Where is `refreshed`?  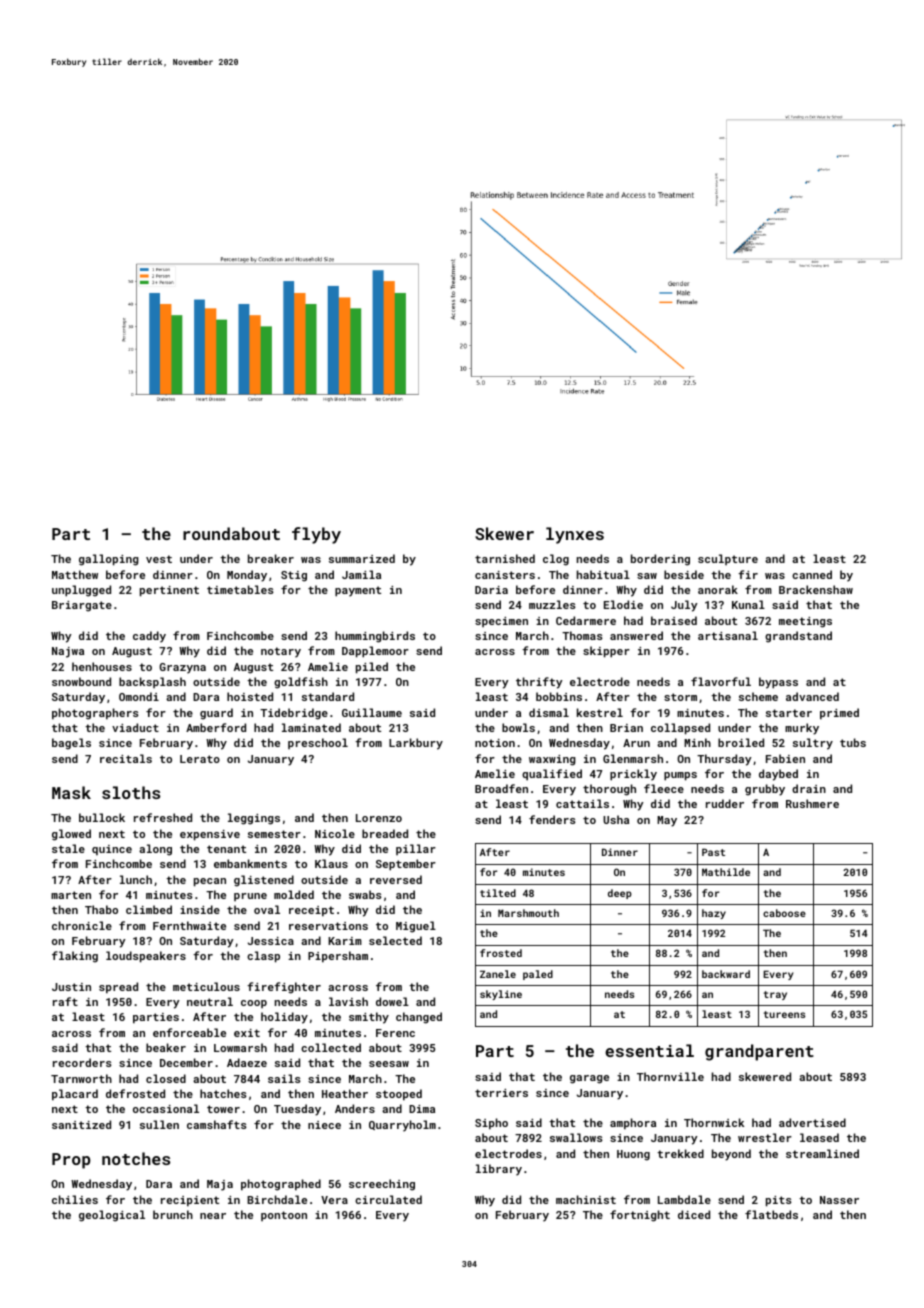
refreshed is located at coordinates (163, 817).
